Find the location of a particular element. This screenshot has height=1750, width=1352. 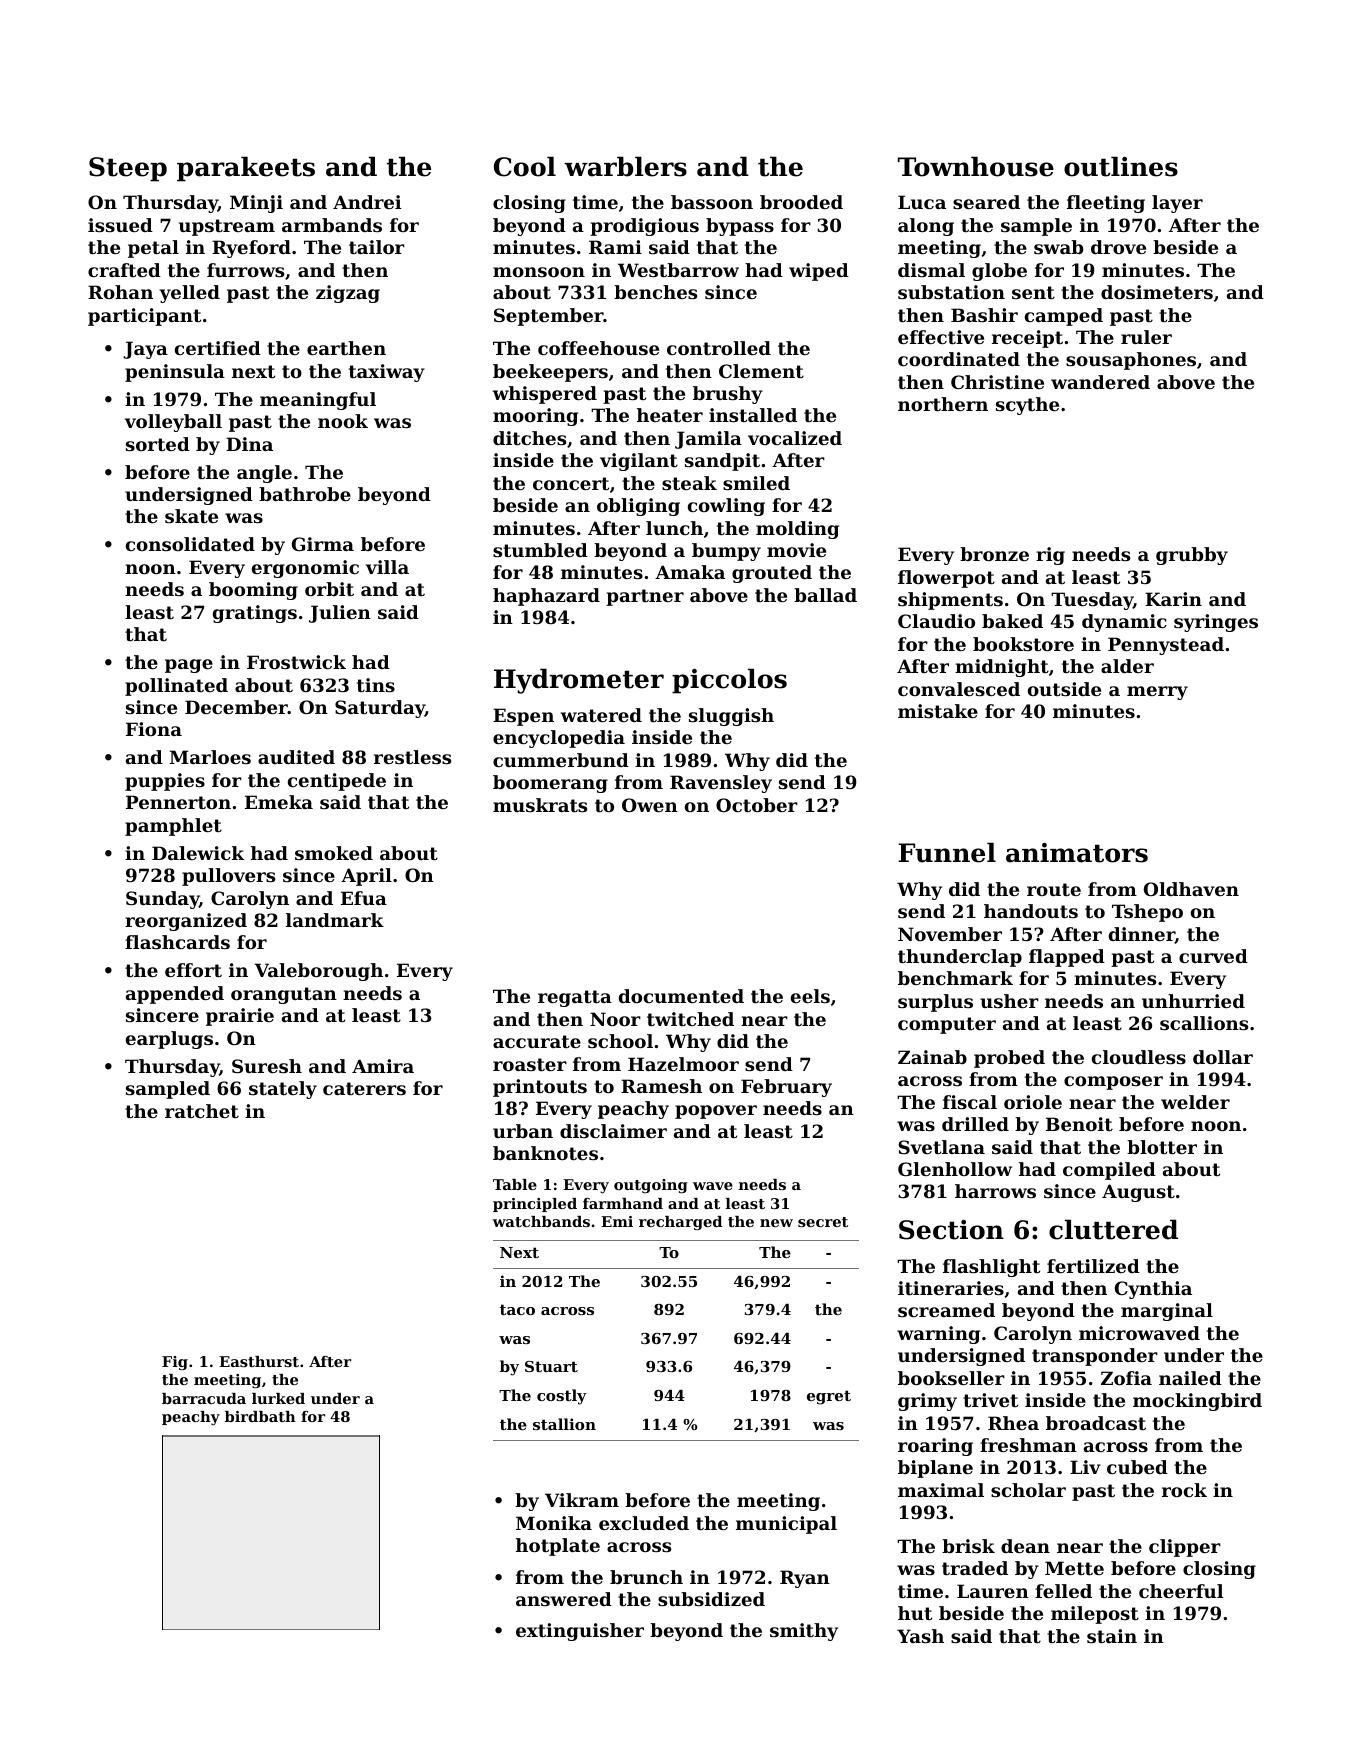

Andrei is located at coordinates (367, 202).
